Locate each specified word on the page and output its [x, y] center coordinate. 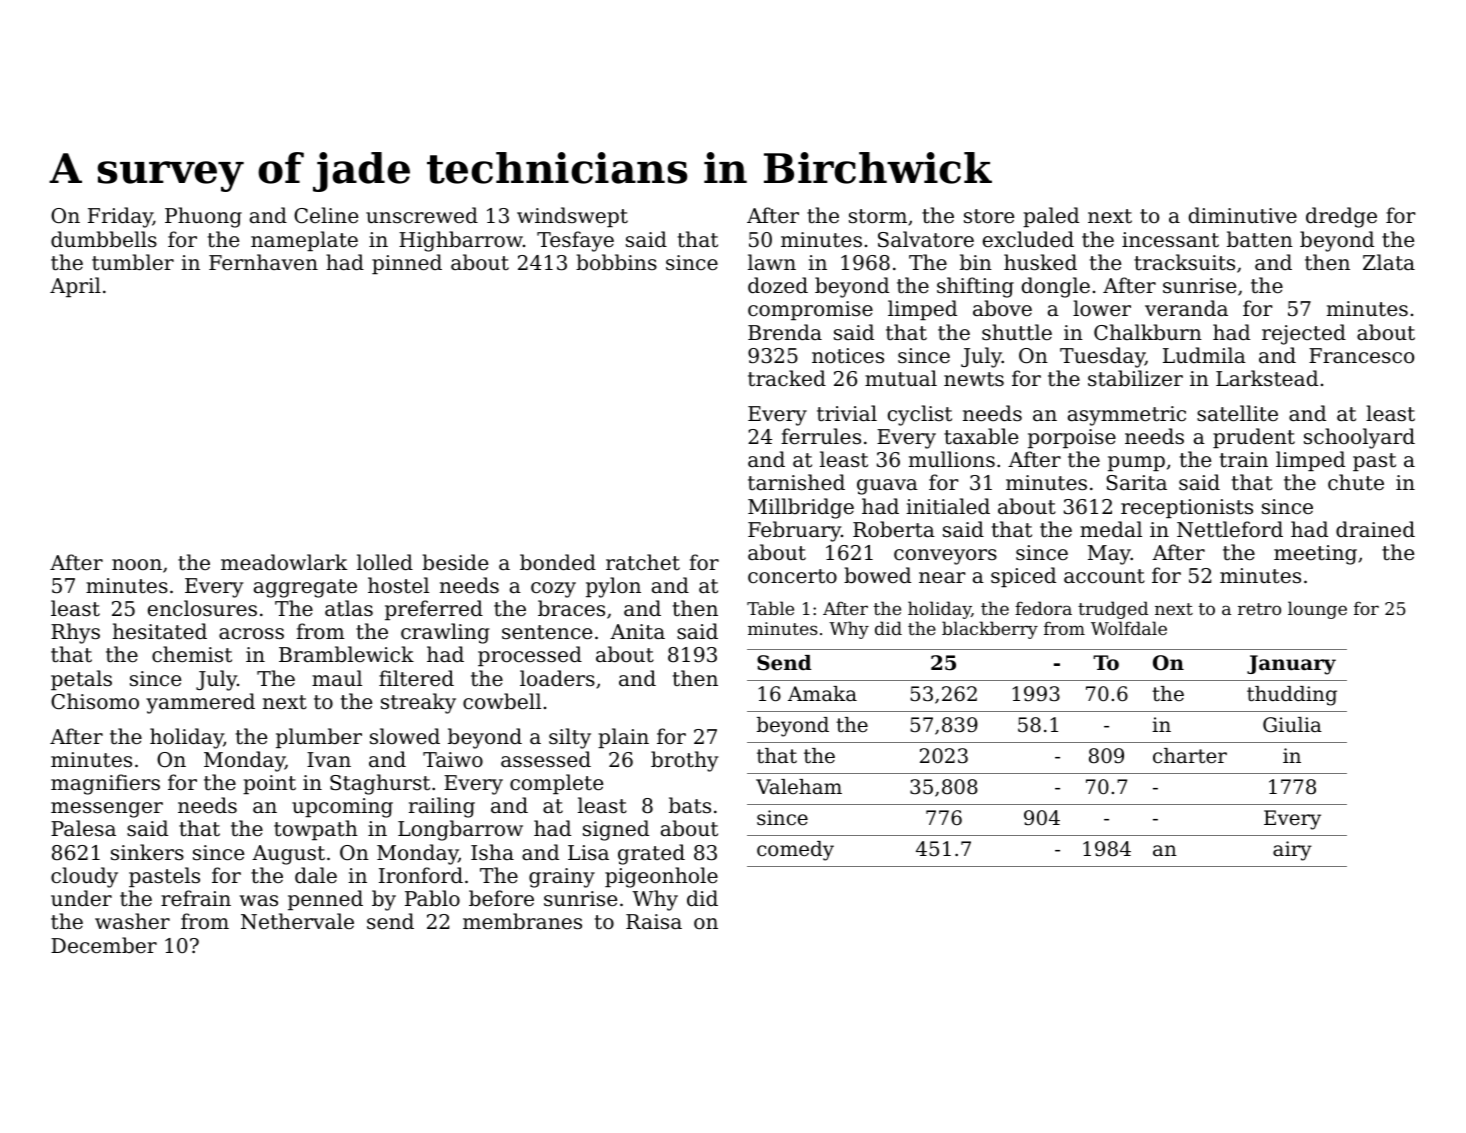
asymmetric [1127, 416]
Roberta [894, 529]
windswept [572, 217]
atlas [349, 608]
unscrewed [422, 215]
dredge [1341, 217]
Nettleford [1230, 529]
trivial [847, 413]
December [104, 945]
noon [137, 565]
